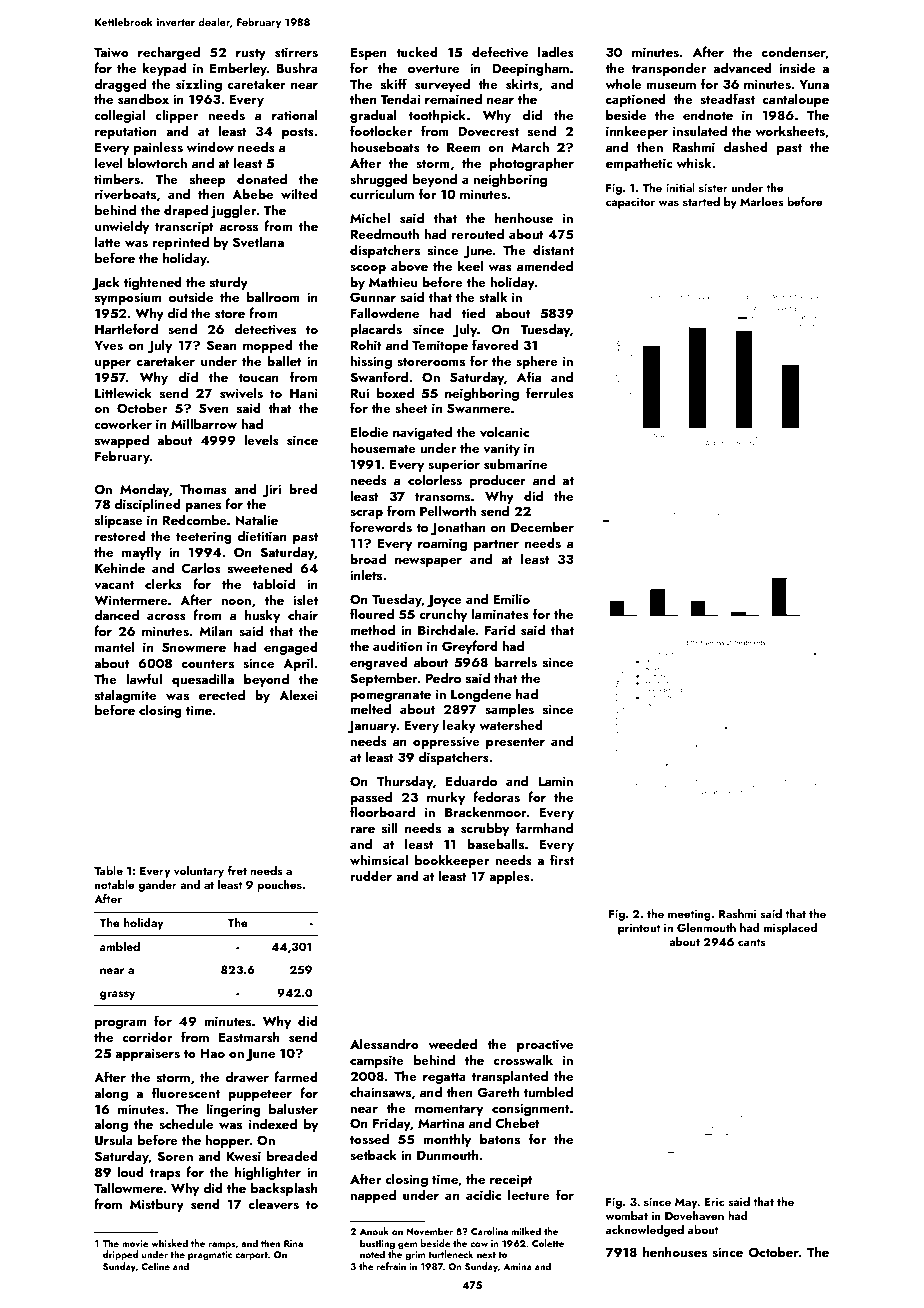  What do you see at coordinates (645, 1231) in the document?
I see `acknowledged` at bounding box center [645, 1231].
